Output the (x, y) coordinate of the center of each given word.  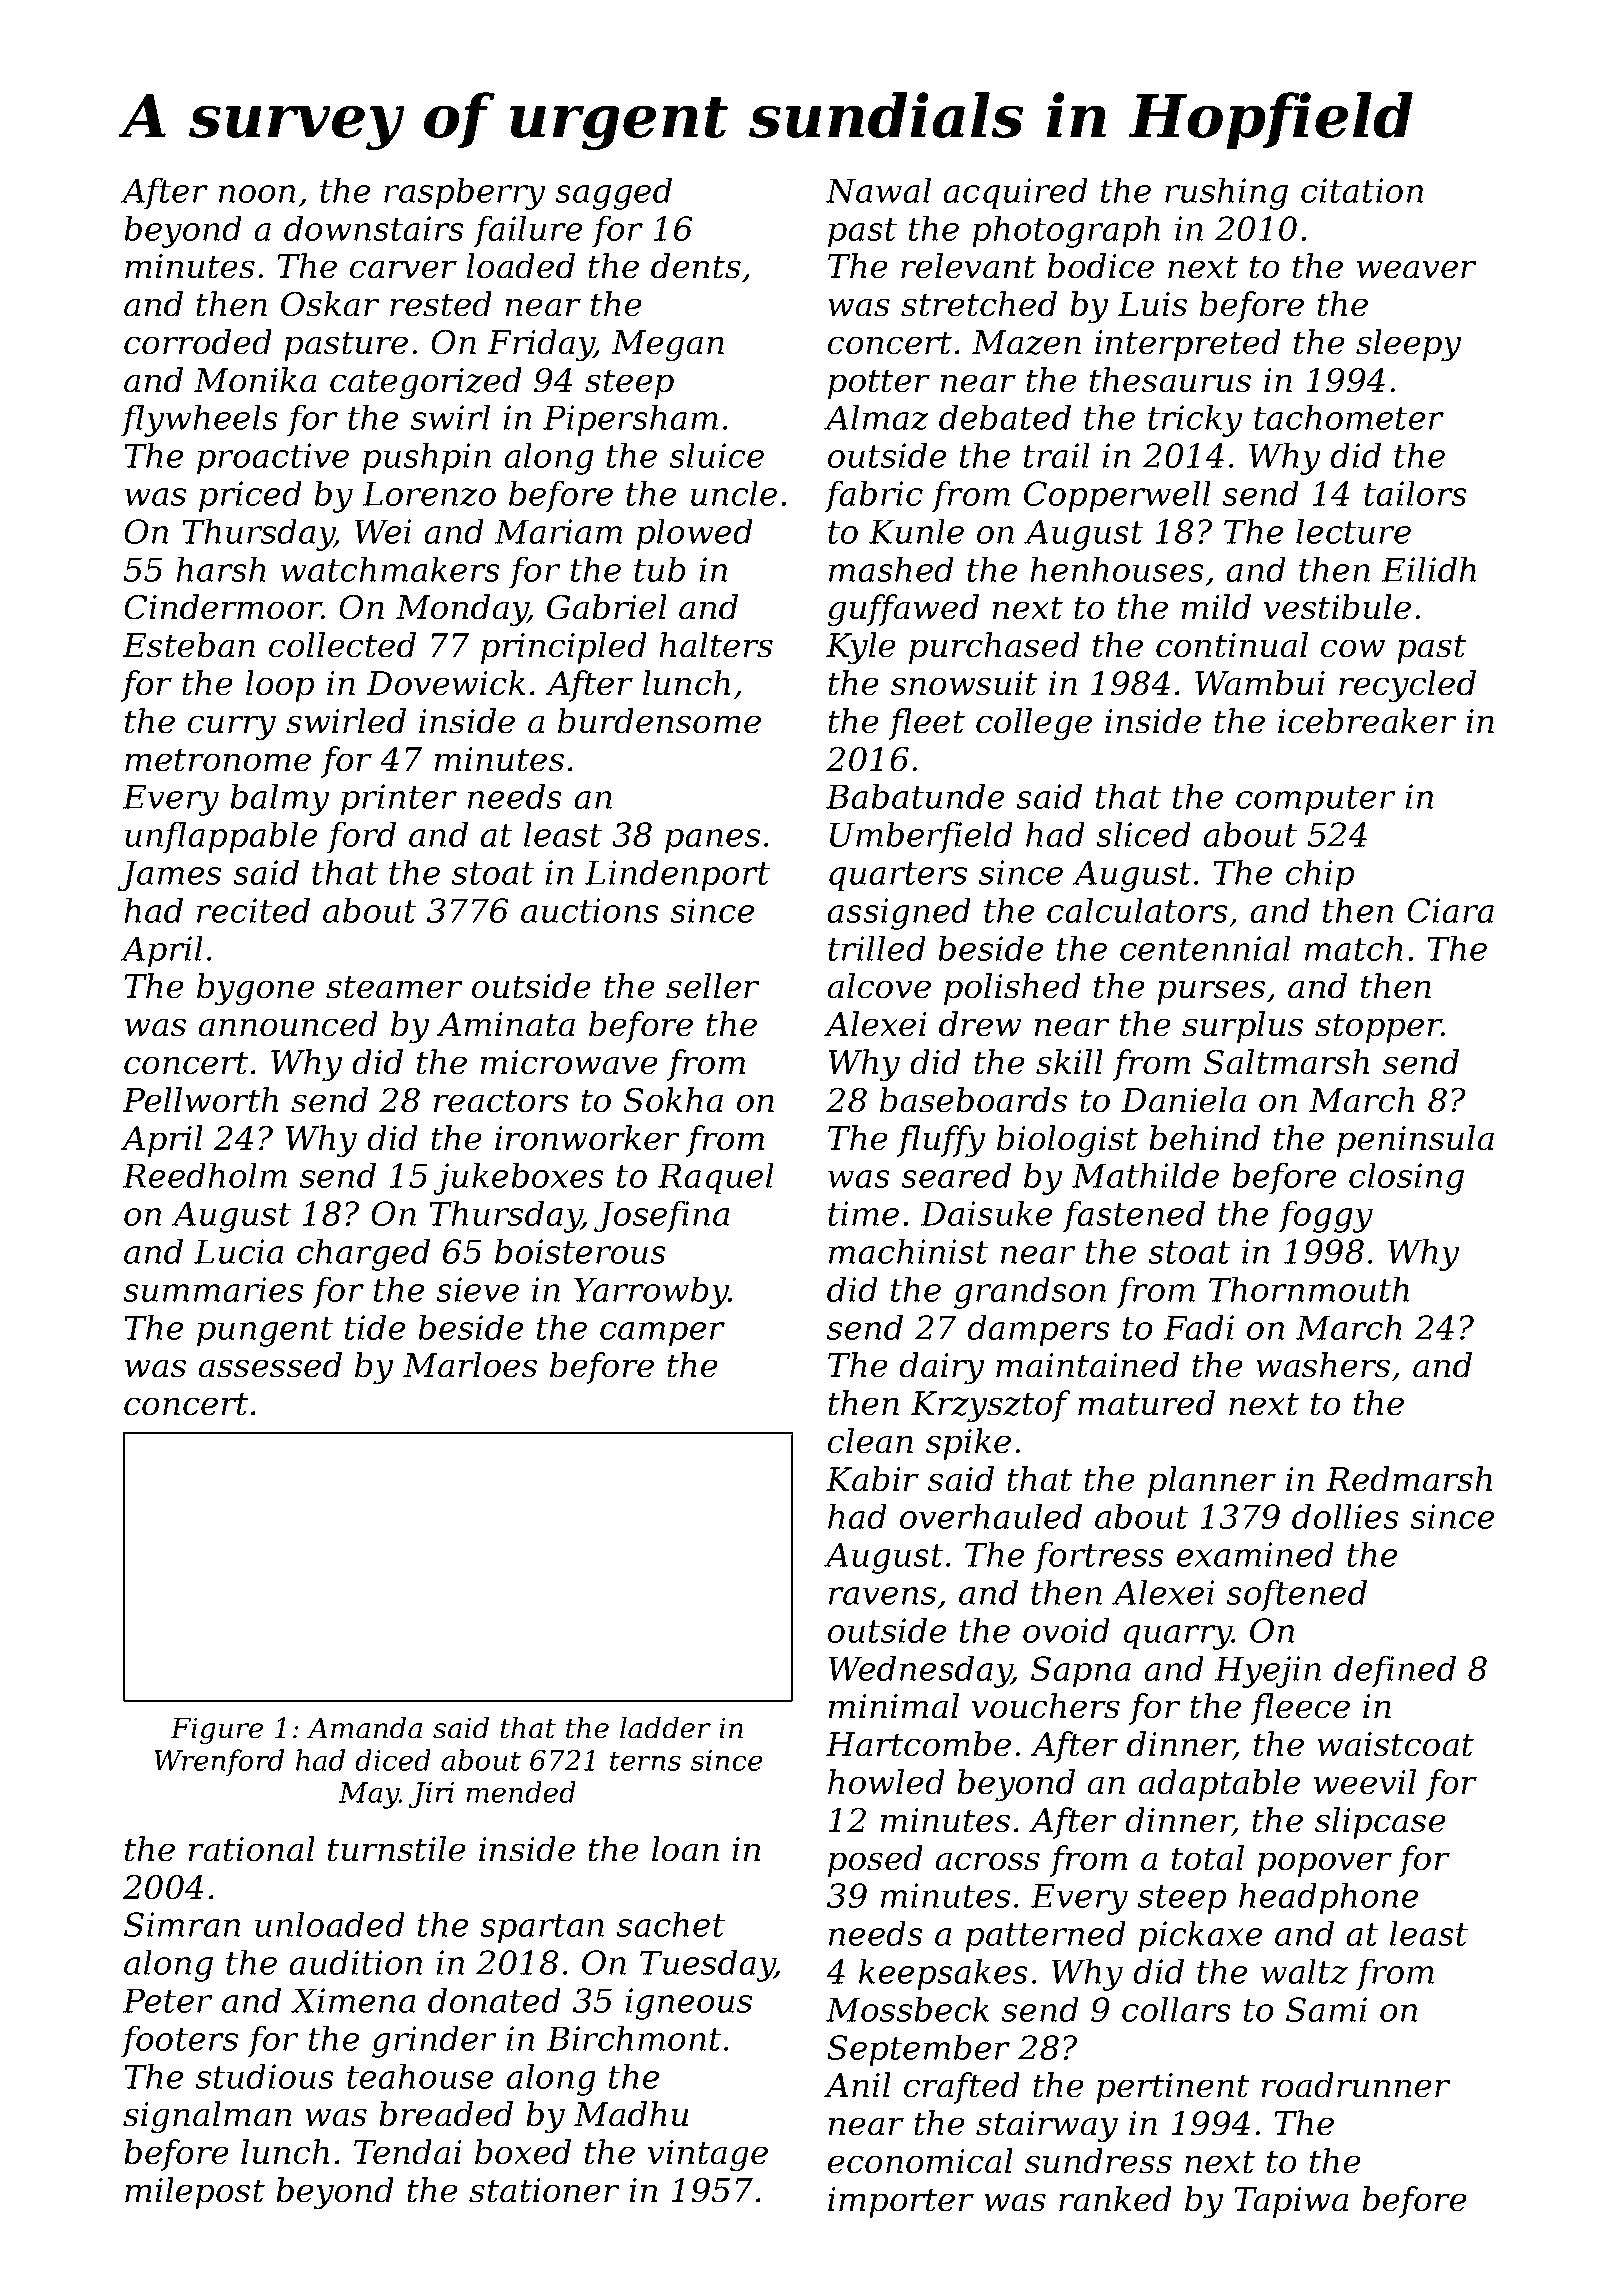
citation (1362, 190)
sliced (1143, 834)
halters (716, 645)
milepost (195, 2193)
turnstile (397, 1849)
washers (1323, 1365)
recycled (1407, 686)
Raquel (716, 1178)
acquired (1015, 193)
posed (875, 1861)
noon (257, 194)
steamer (394, 987)
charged (363, 1254)
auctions (590, 910)
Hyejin (1267, 1672)
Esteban (188, 645)
